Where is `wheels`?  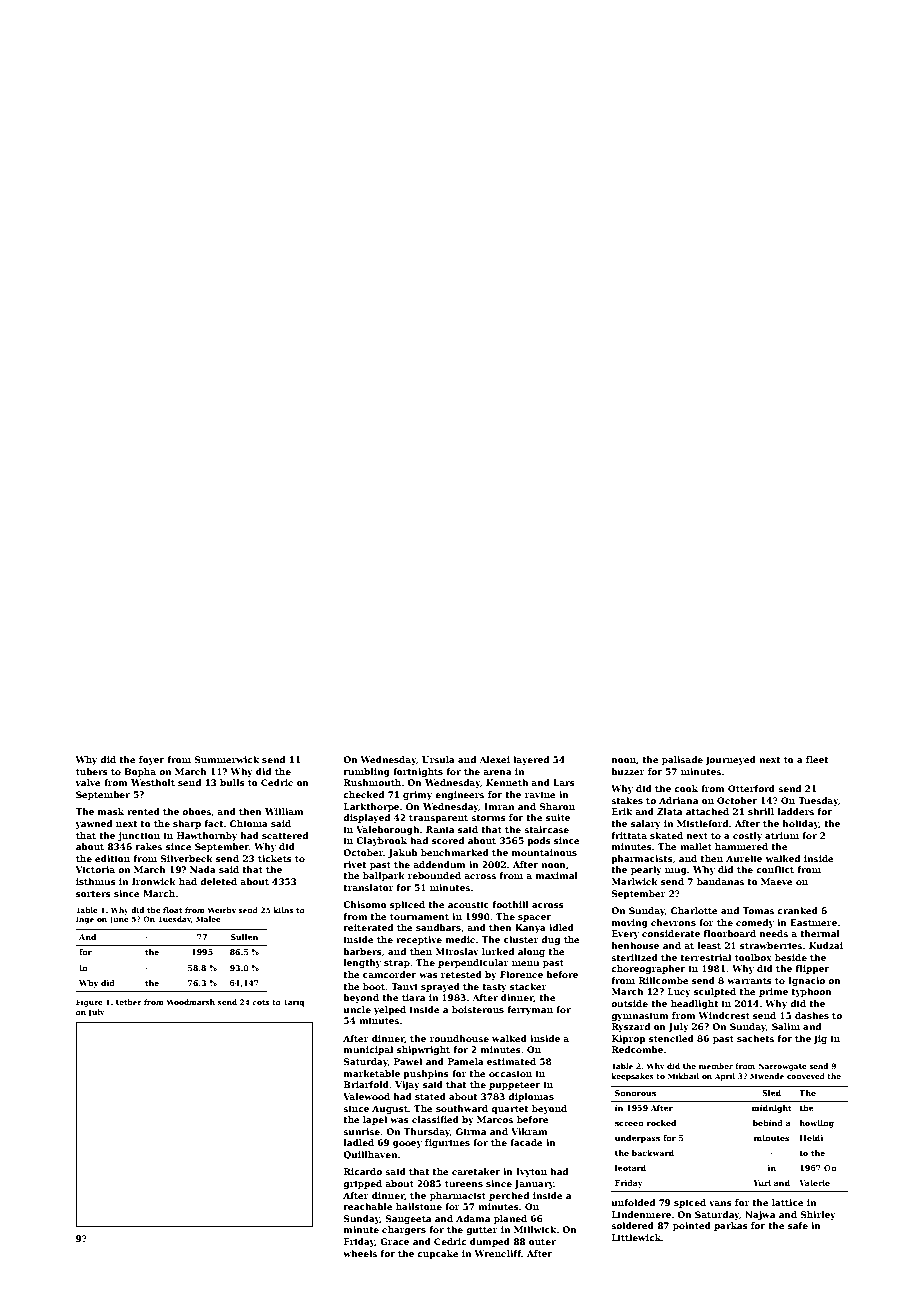 wheels is located at coordinates (360, 1253).
